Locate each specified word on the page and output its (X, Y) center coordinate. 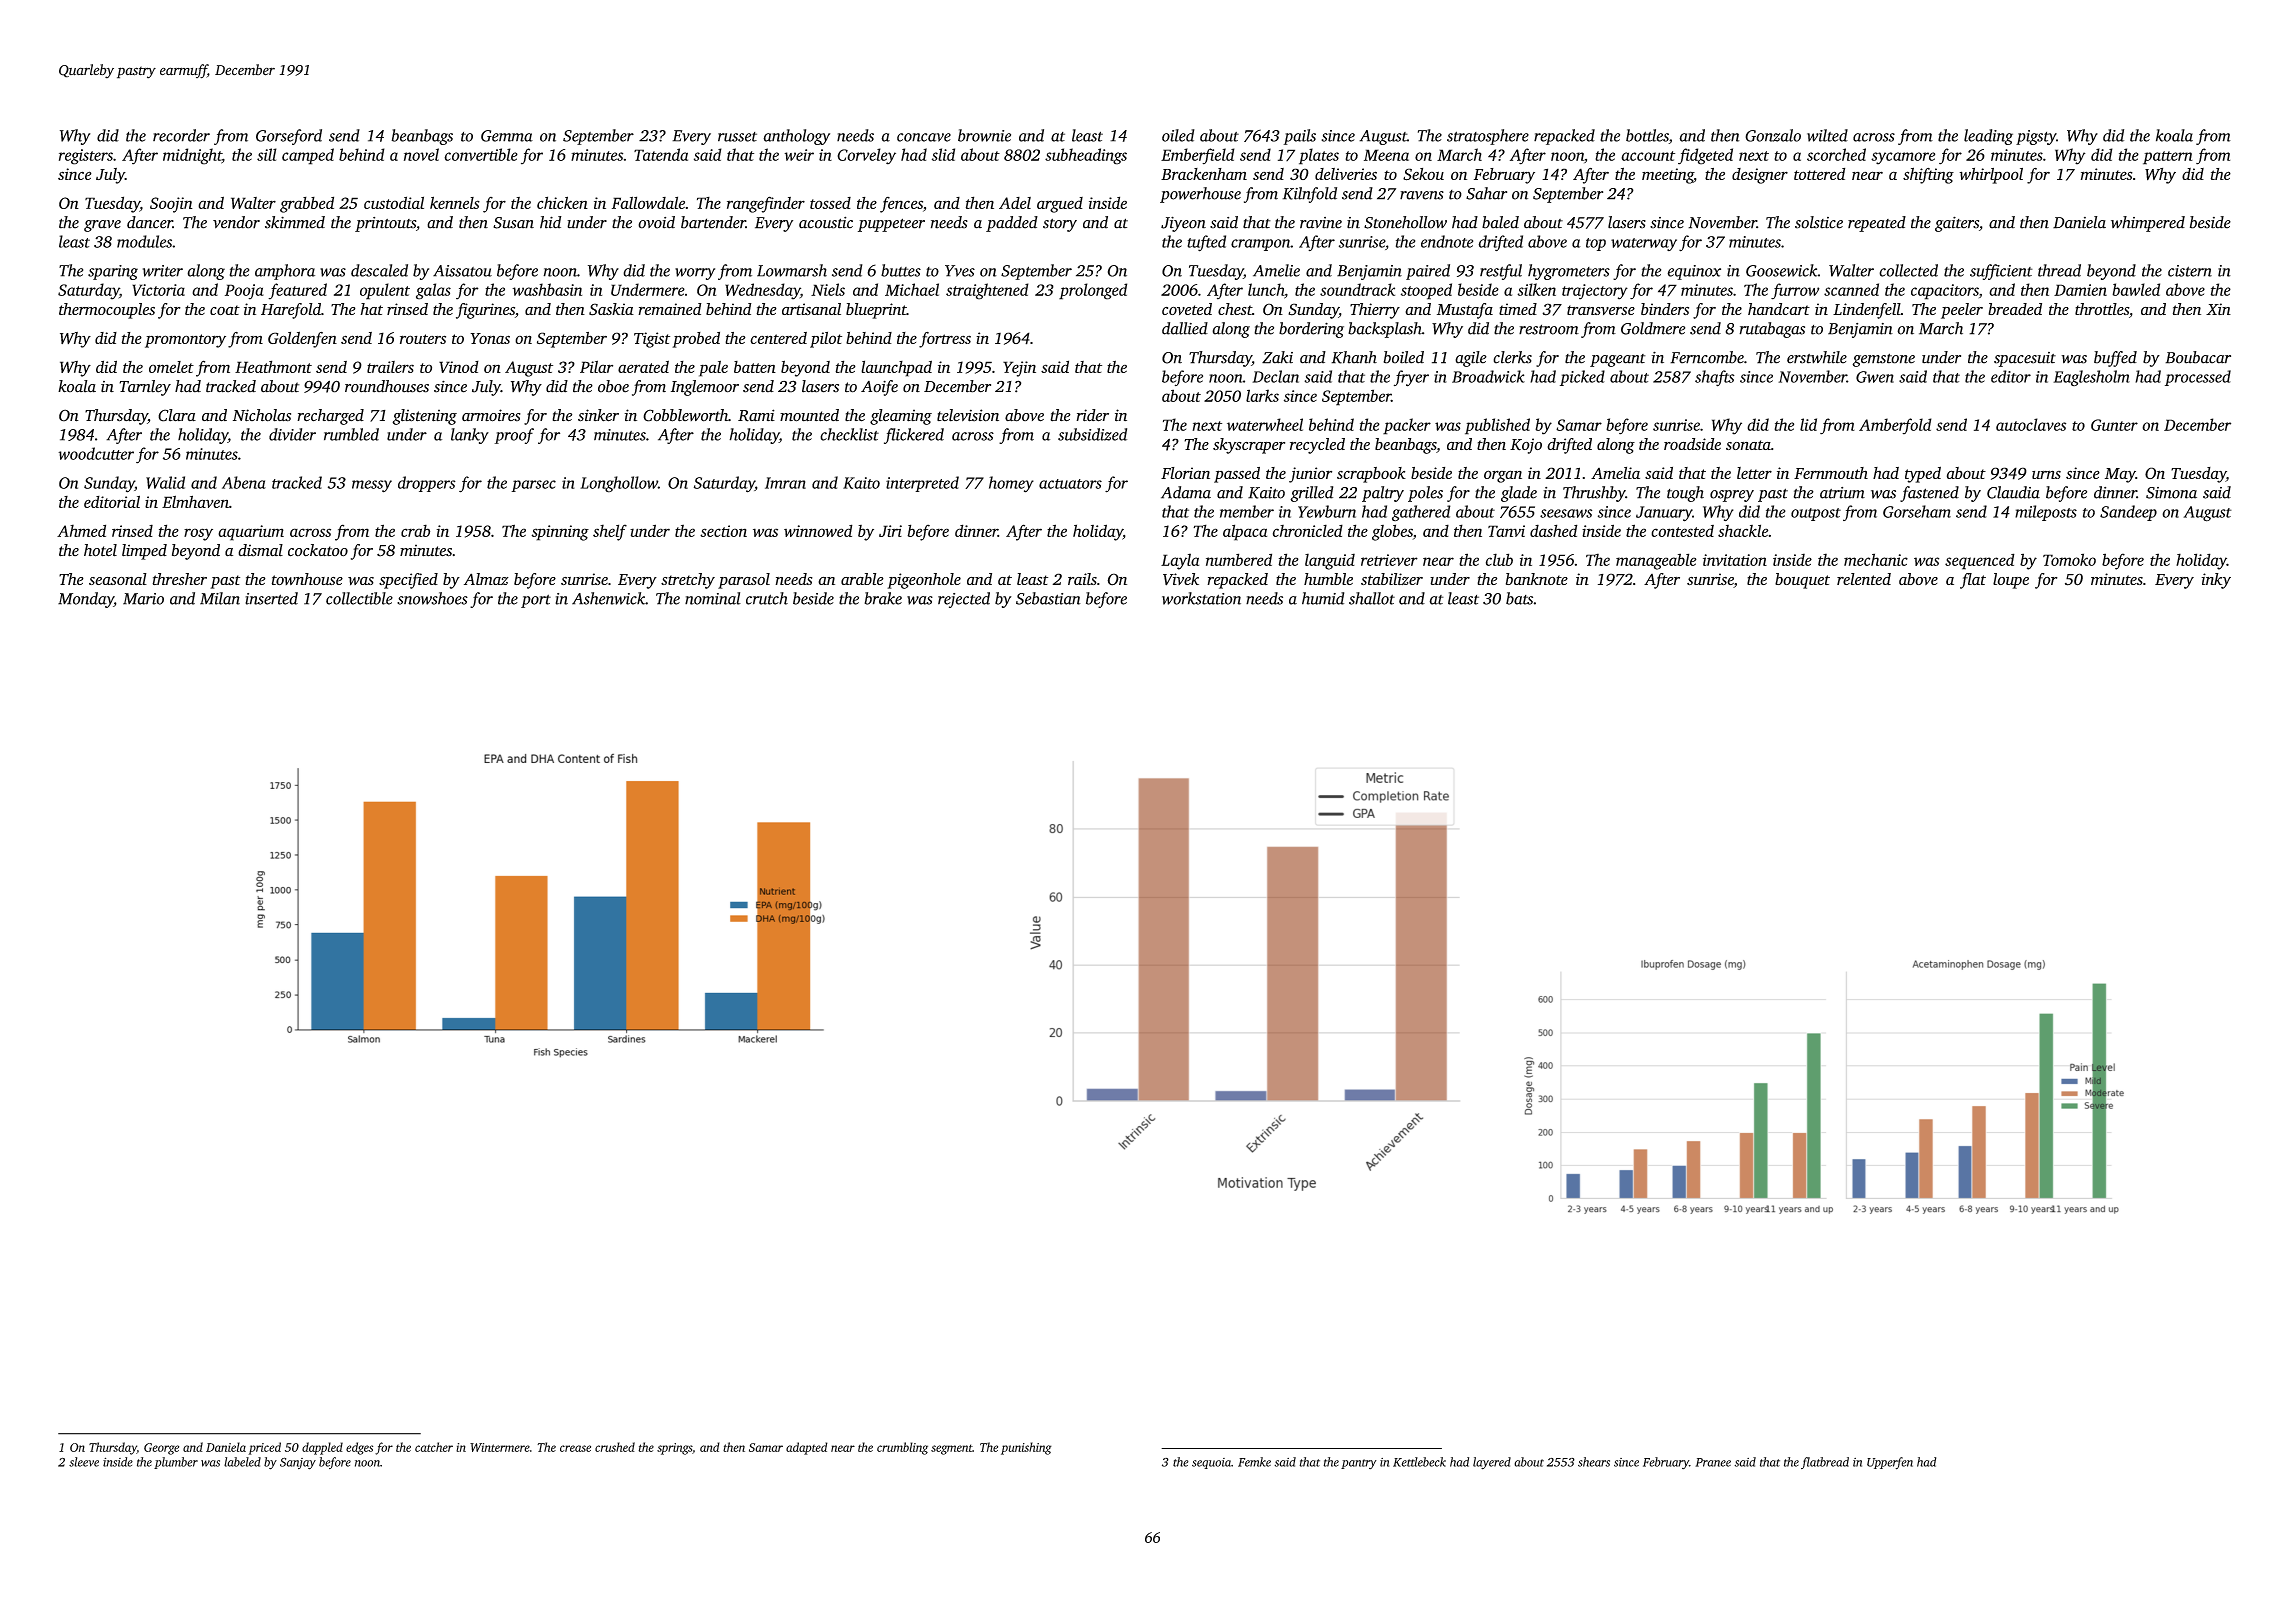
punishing (1026, 1448)
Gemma (507, 136)
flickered (914, 436)
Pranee (1713, 1462)
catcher (434, 1447)
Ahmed (81, 530)
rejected (964, 600)
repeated (1877, 224)
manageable (1656, 561)
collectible (359, 598)
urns (2046, 474)
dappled (322, 1448)
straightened (987, 291)
